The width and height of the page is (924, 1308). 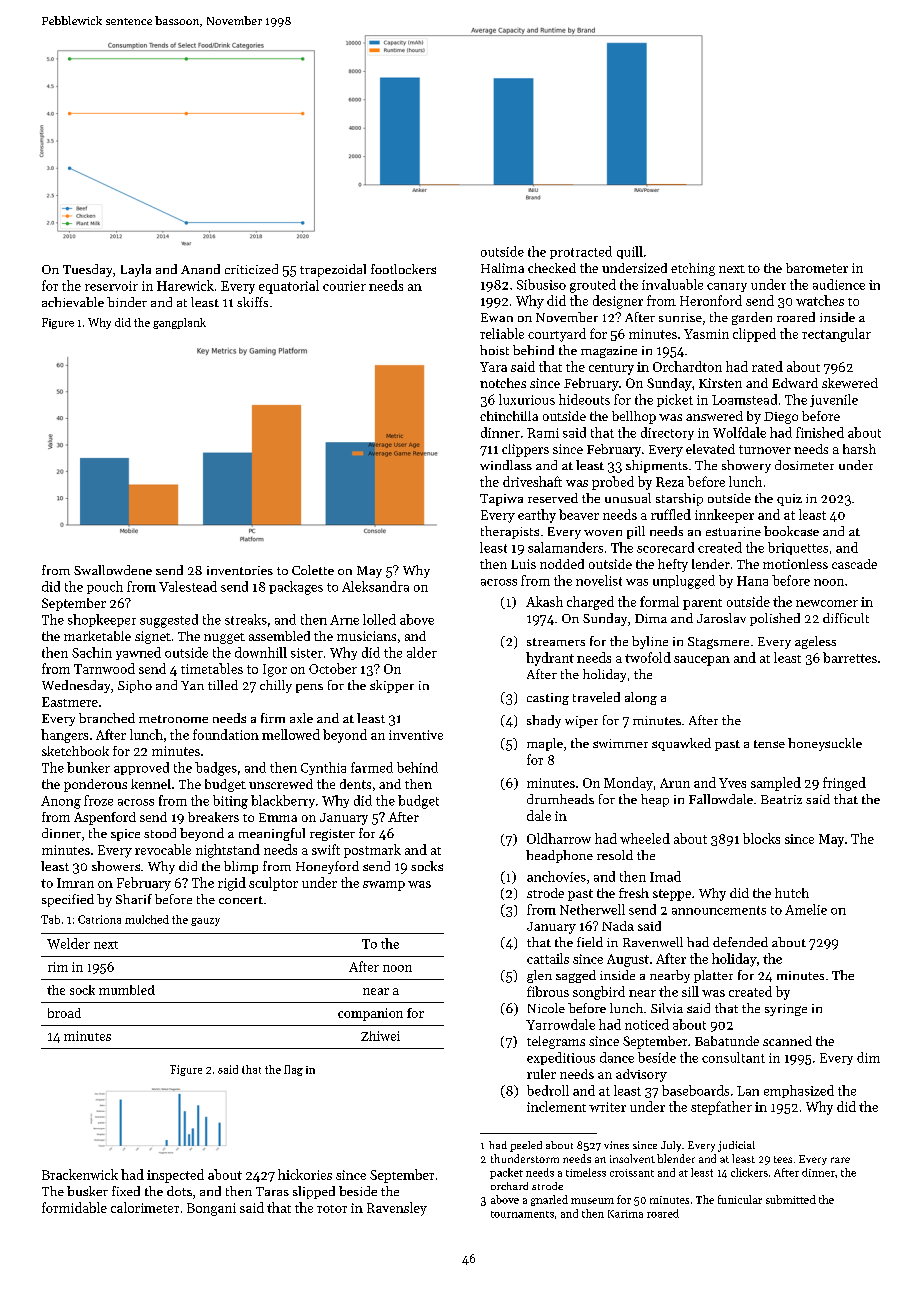 What do you see at coordinates (752, 581) in the page?
I see `Hana` at bounding box center [752, 581].
